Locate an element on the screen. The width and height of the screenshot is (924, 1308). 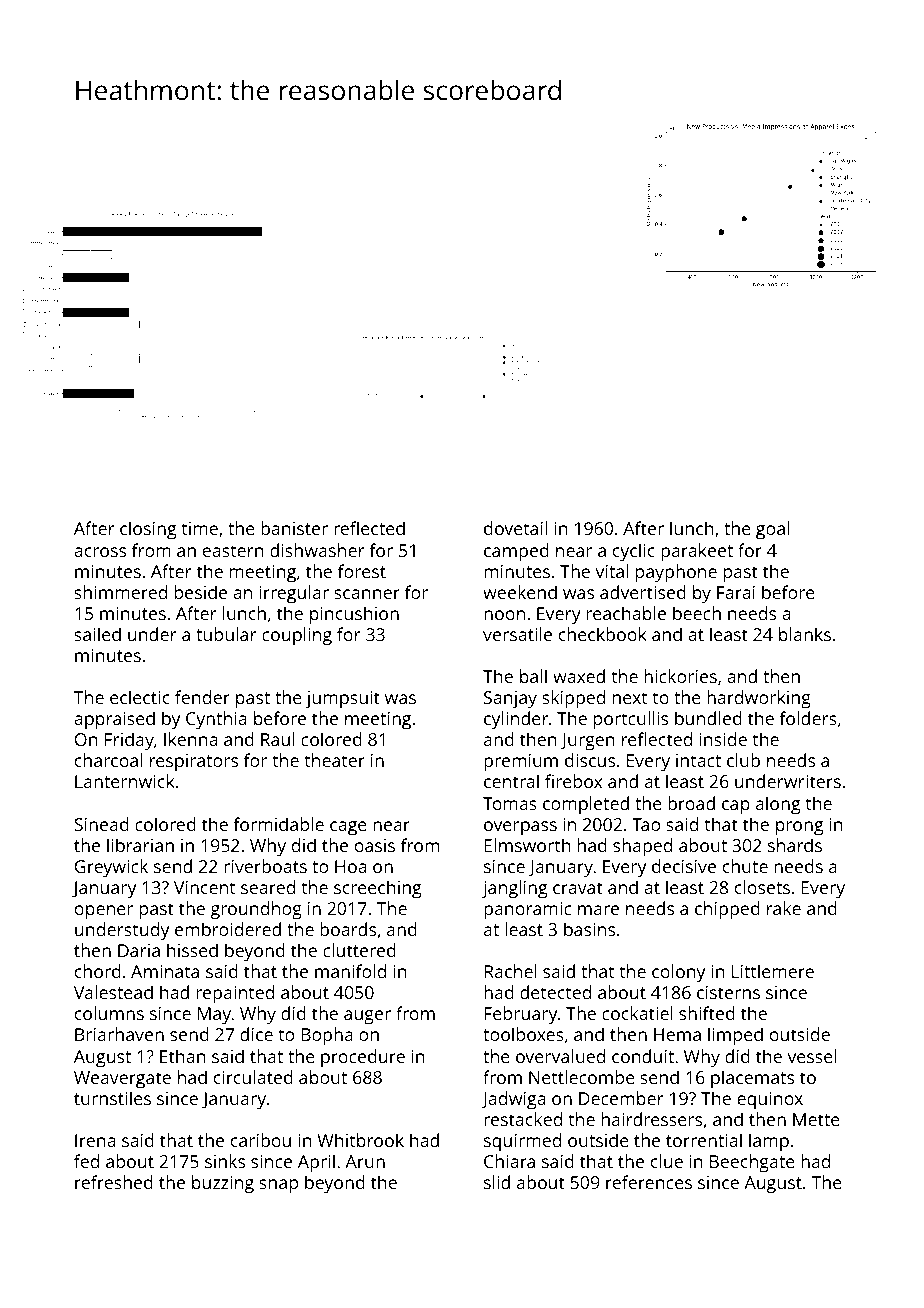
mare is located at coordinates (598, 910).
